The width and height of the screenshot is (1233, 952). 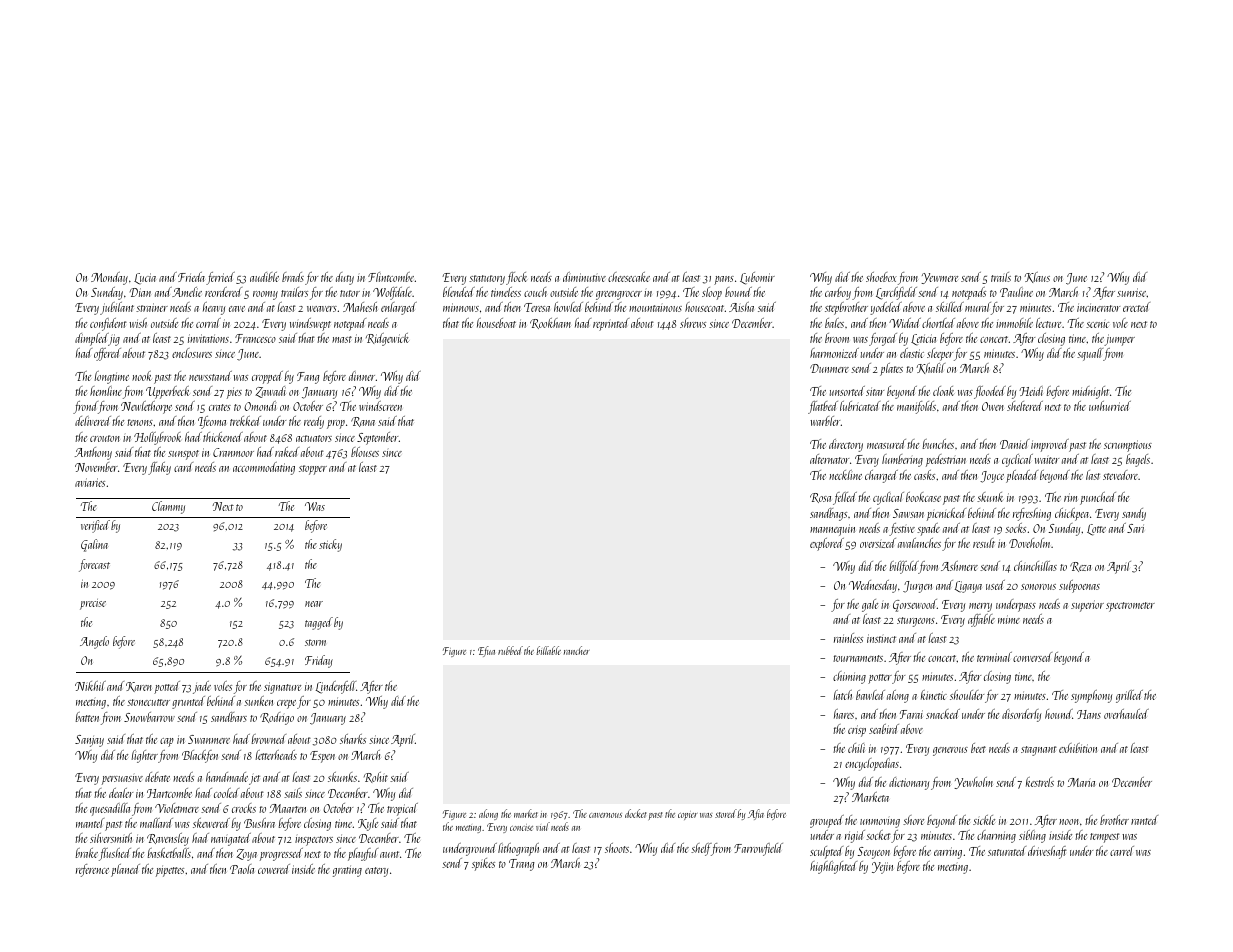 I want to click on measured, so click(x=886, y=444).
